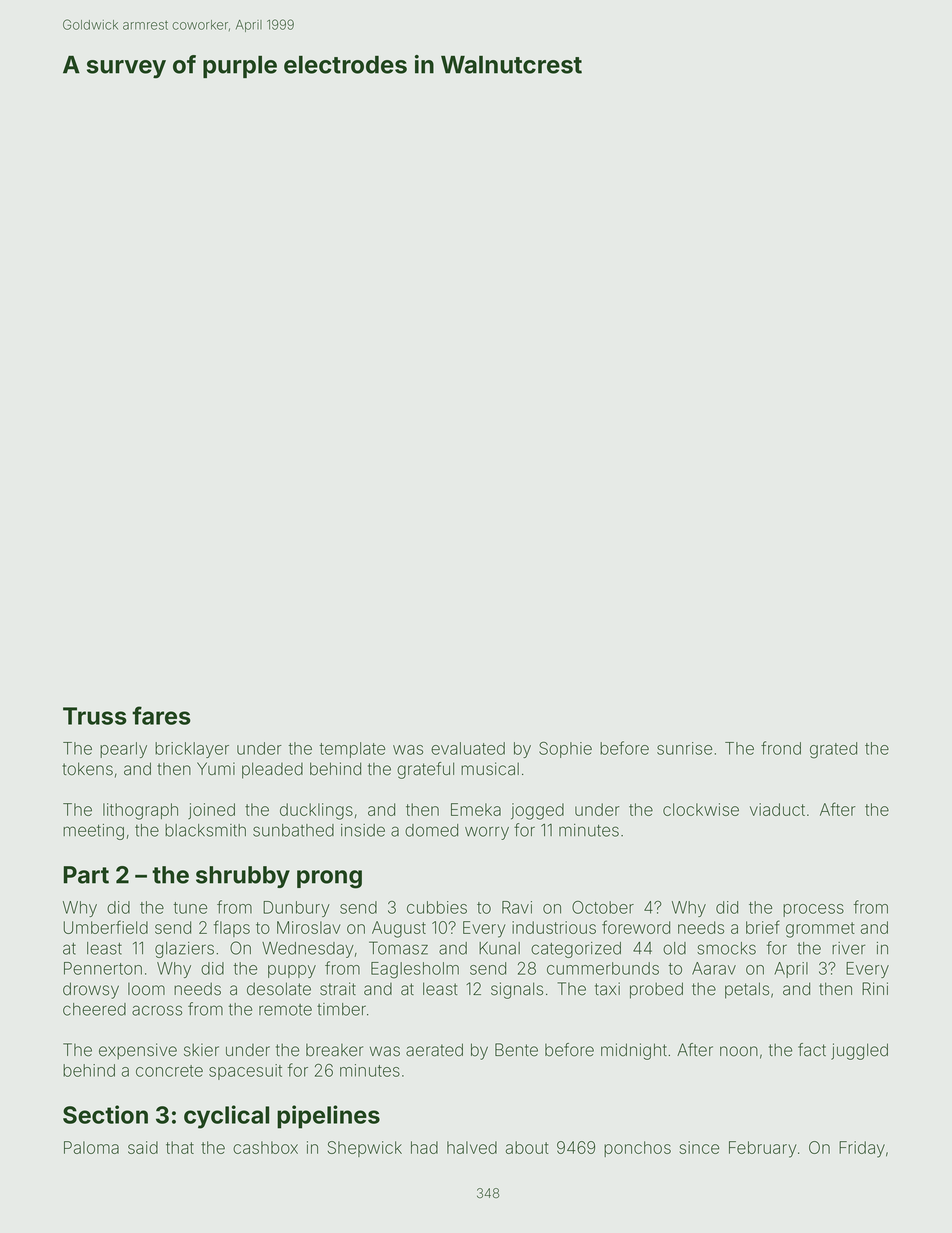  Describe the element at coordinates (425, 770) in the screenshot. I see `grateful` at that location.
